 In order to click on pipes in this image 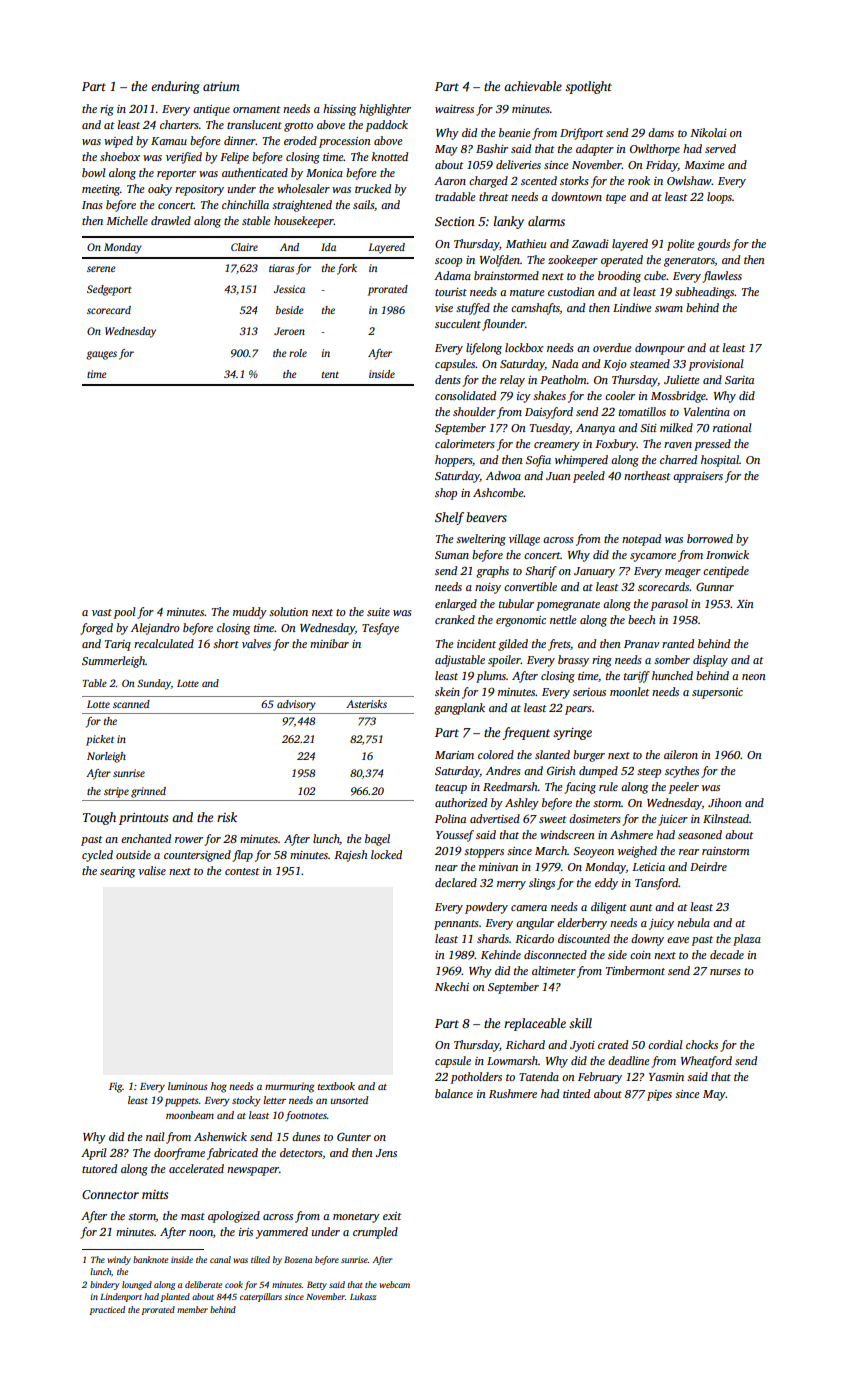, I will do `click(659, 1095)`.
